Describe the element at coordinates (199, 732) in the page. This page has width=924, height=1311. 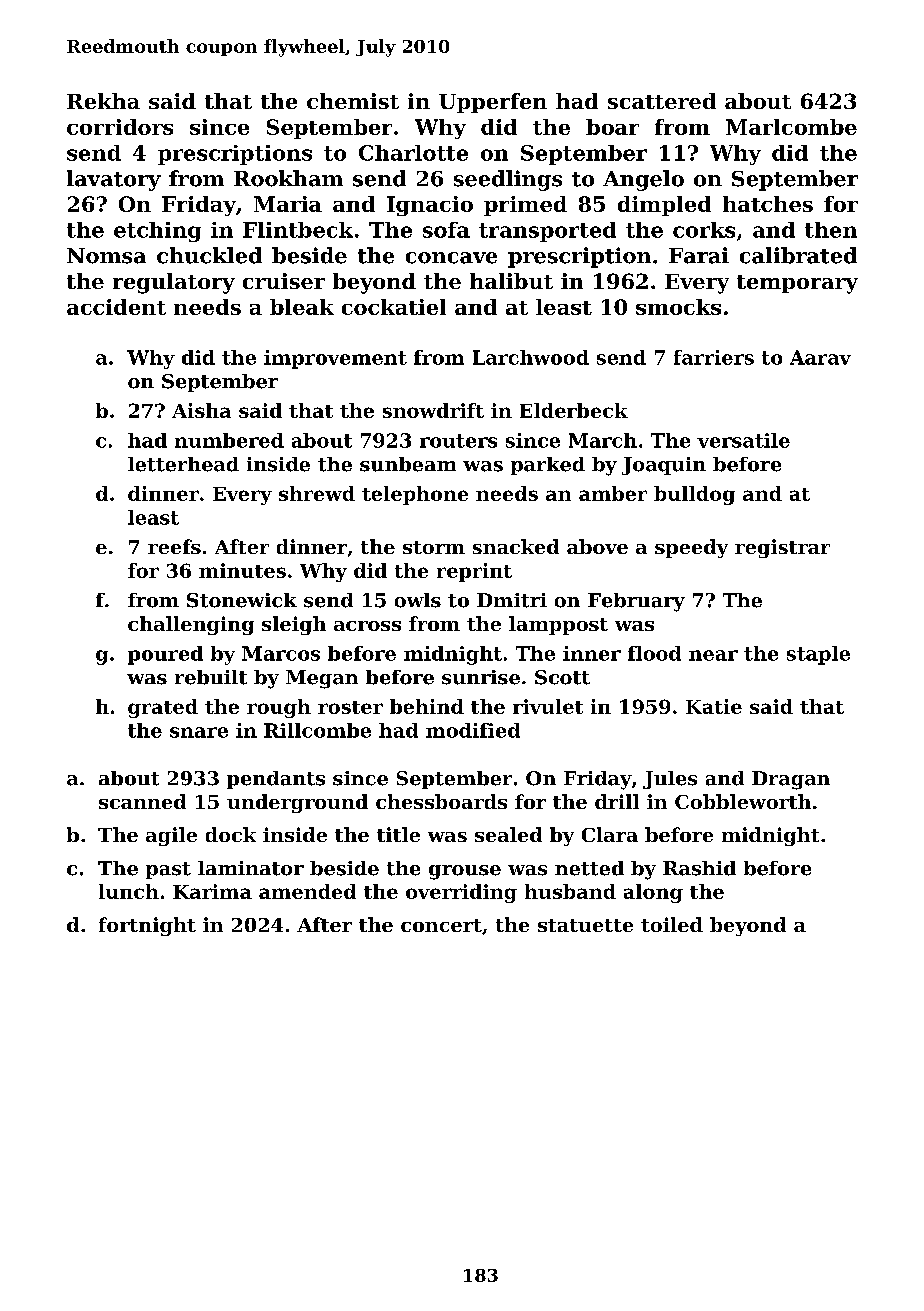
I see `snare` at that location.
